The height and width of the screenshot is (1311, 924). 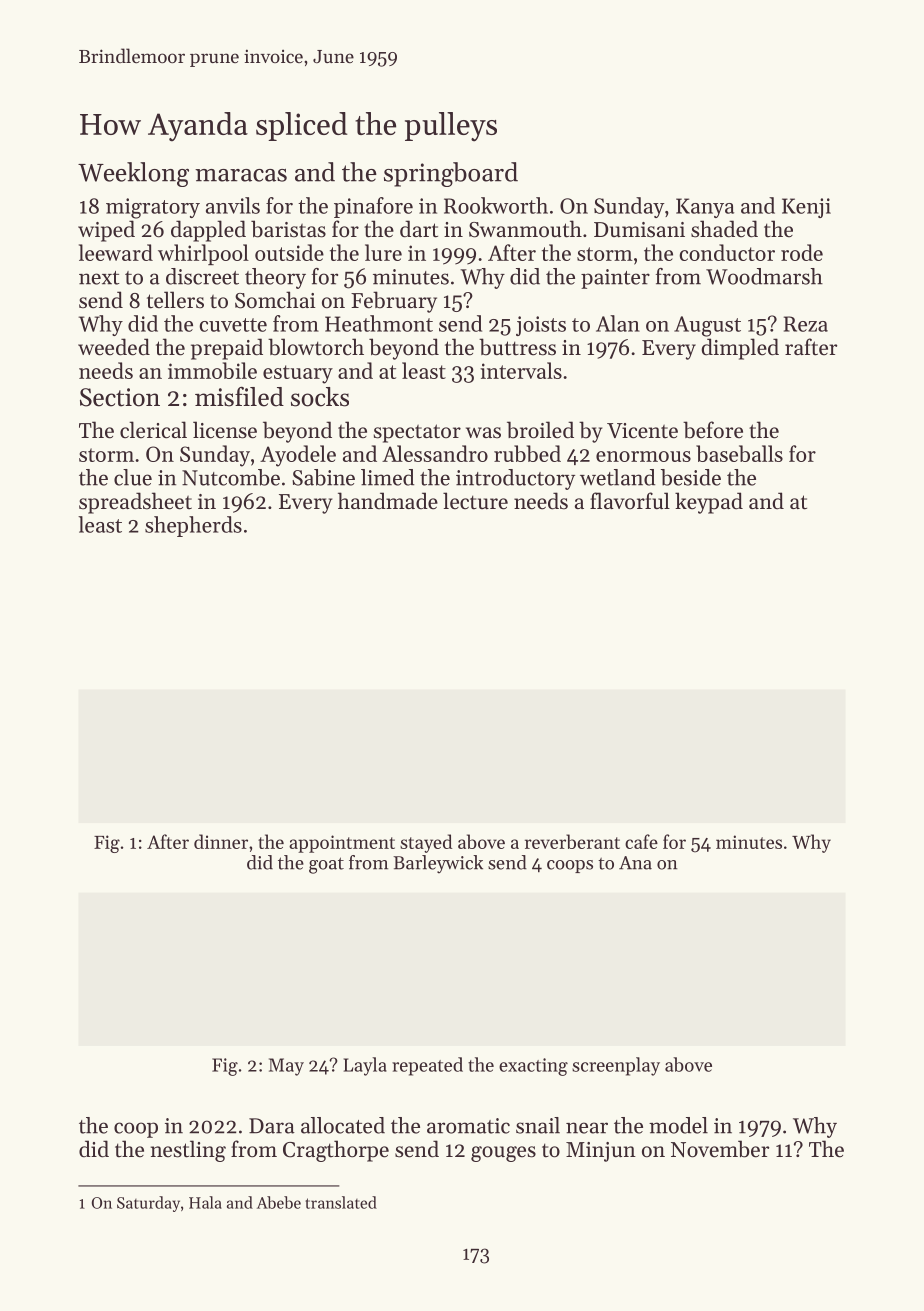 I want to click on Ana, so click(x=635, y=863).
